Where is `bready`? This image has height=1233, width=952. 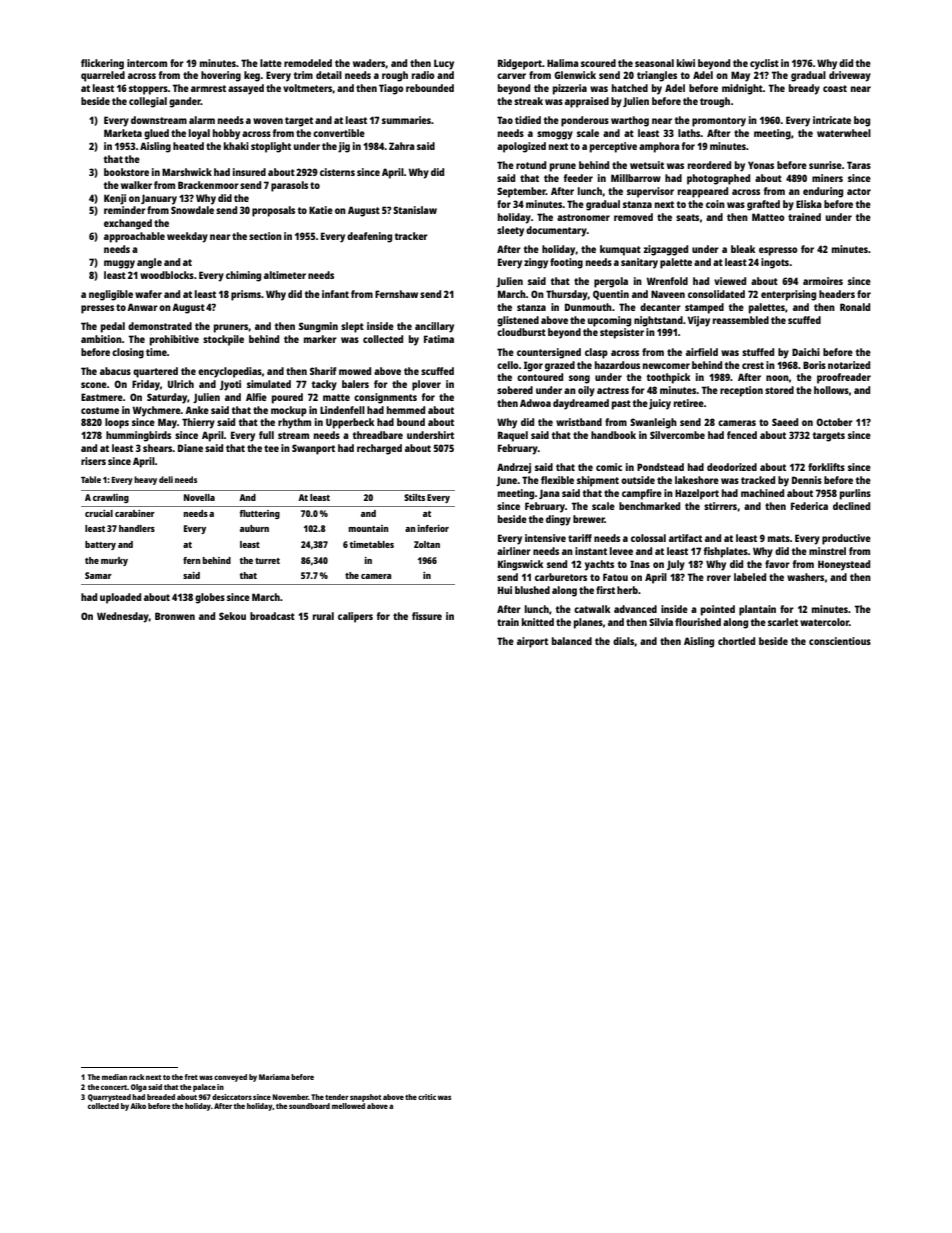
bready is located at coordinates (804, 89).
